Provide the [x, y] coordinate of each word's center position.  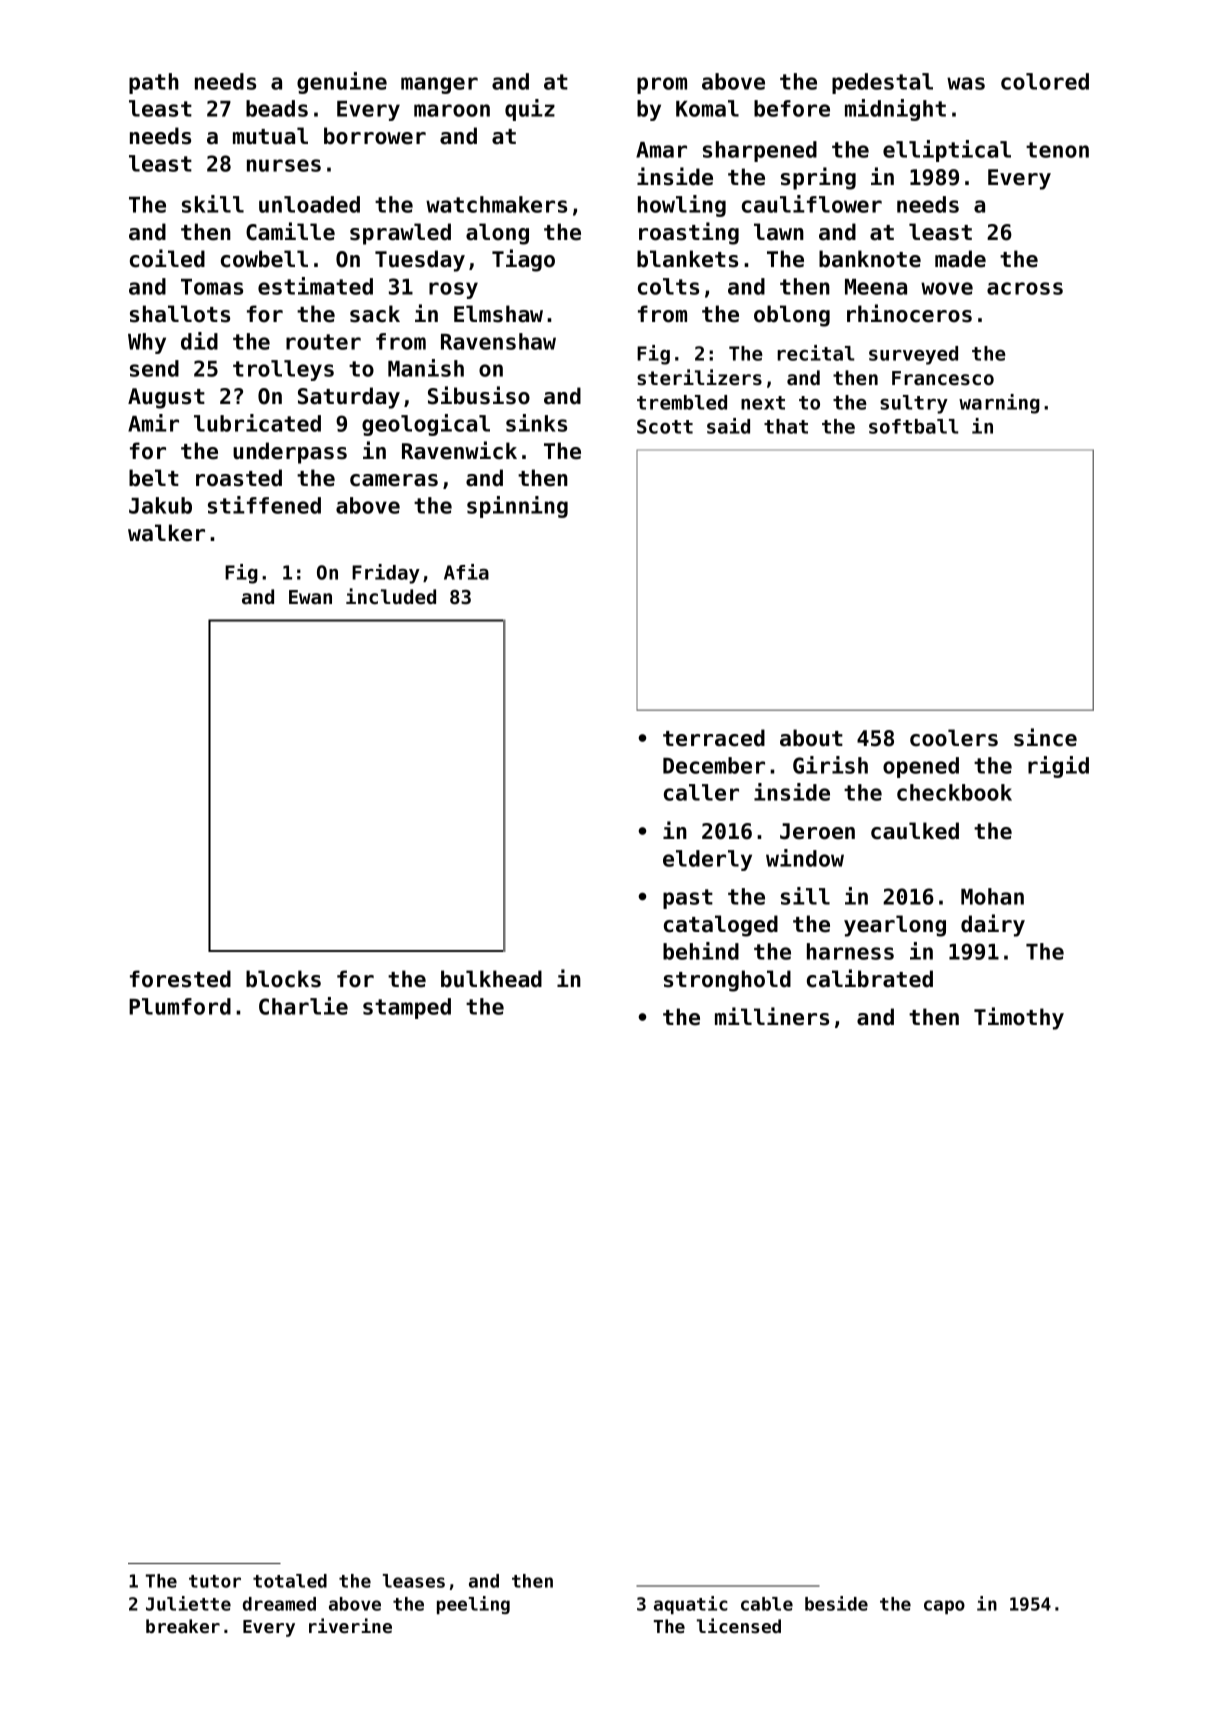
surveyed [913, 355]
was [966, 83]
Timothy [1019, 1018]
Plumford [180, 1006]
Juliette [188, 1603]
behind [701, 951]
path [154, 83]
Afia [466, 572]
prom [662, 85]
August [166, 398]
